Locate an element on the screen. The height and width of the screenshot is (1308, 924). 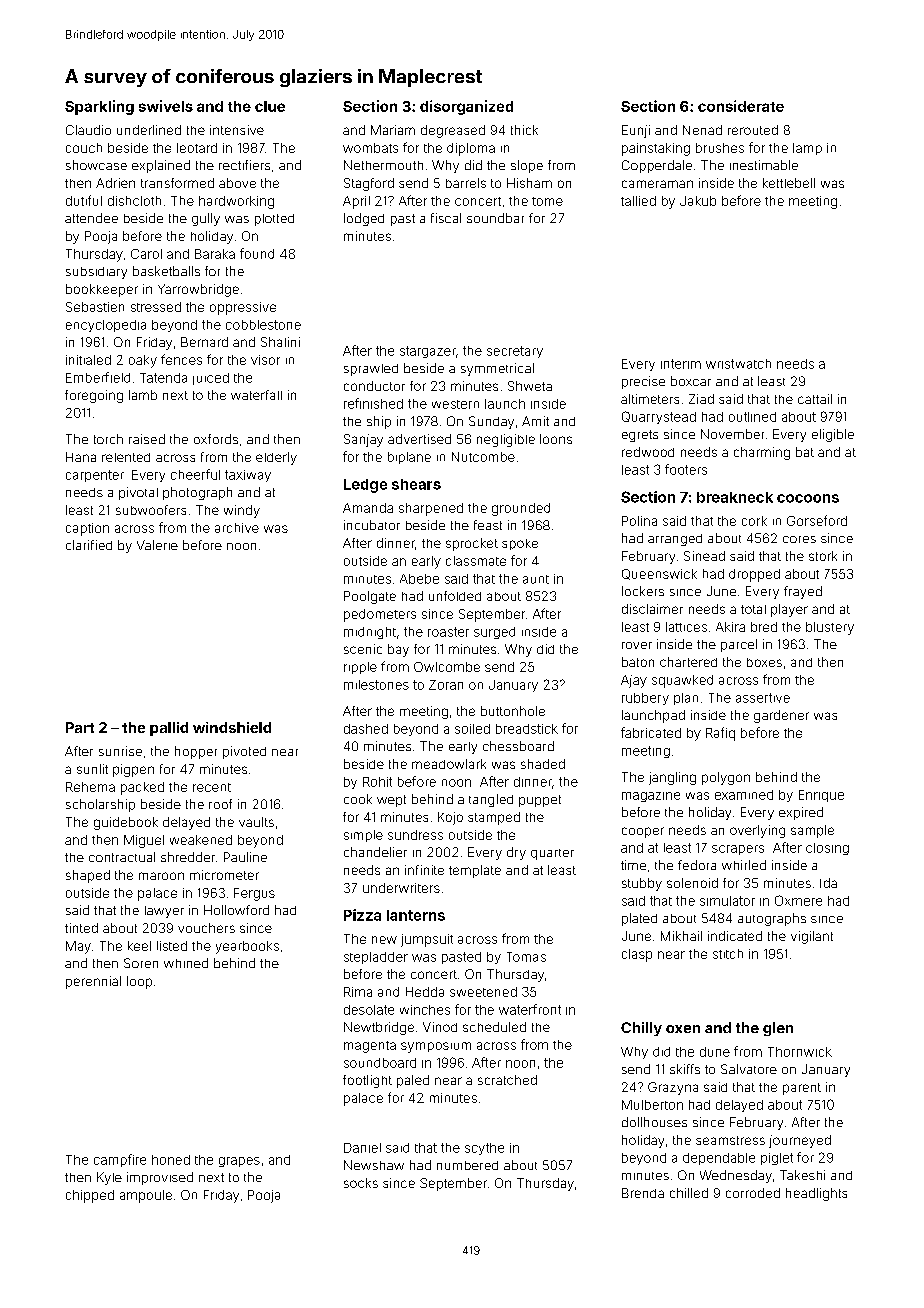
considerate is located at coordinates (741, 106).
